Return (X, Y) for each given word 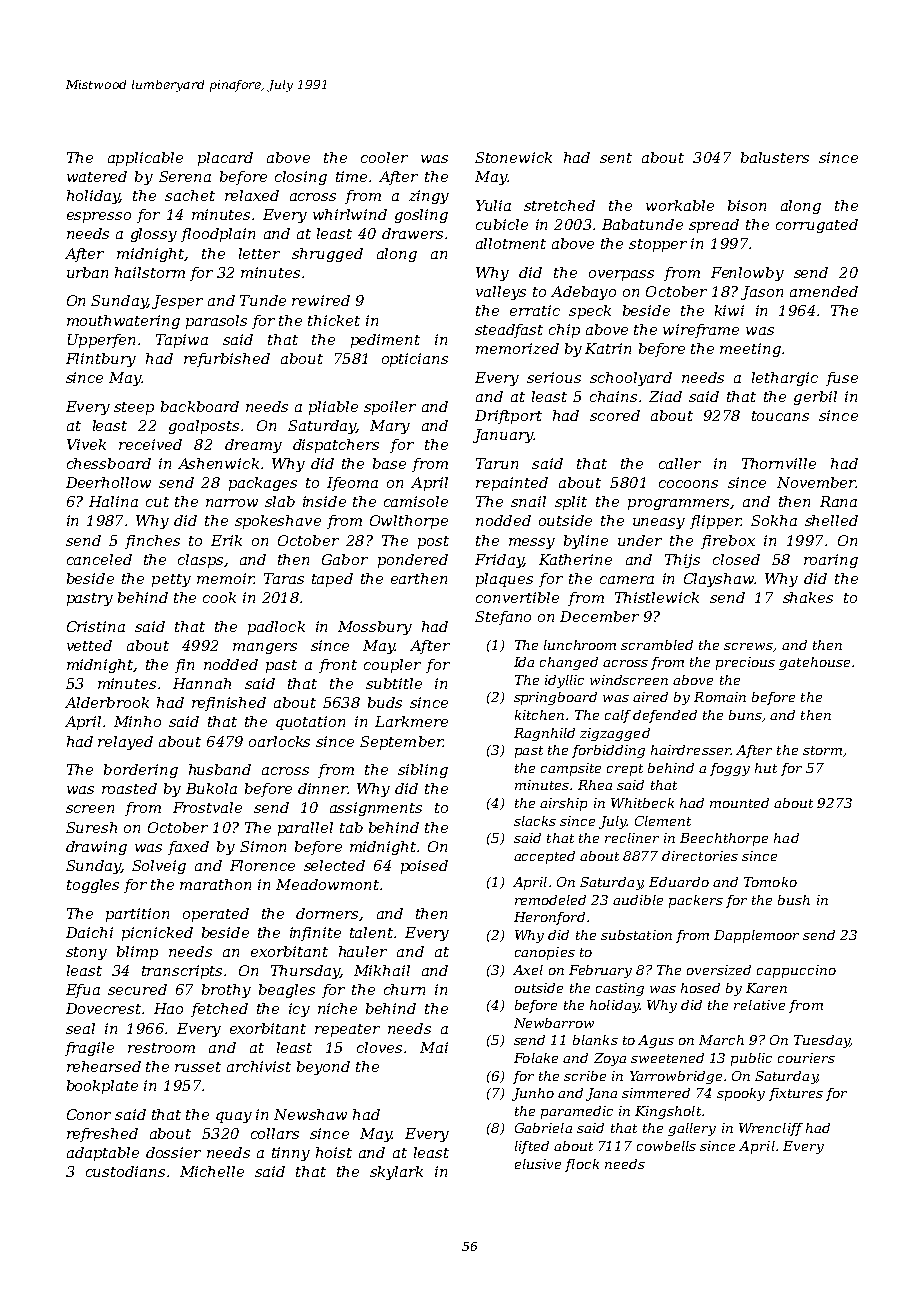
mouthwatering (123, 322)
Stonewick (513, 157)
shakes (808, 597)
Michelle (212, 1171)
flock (582, 1165)
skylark (396, 1173)
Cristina (96, 626)
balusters (775, 157)
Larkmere (411, 721)
